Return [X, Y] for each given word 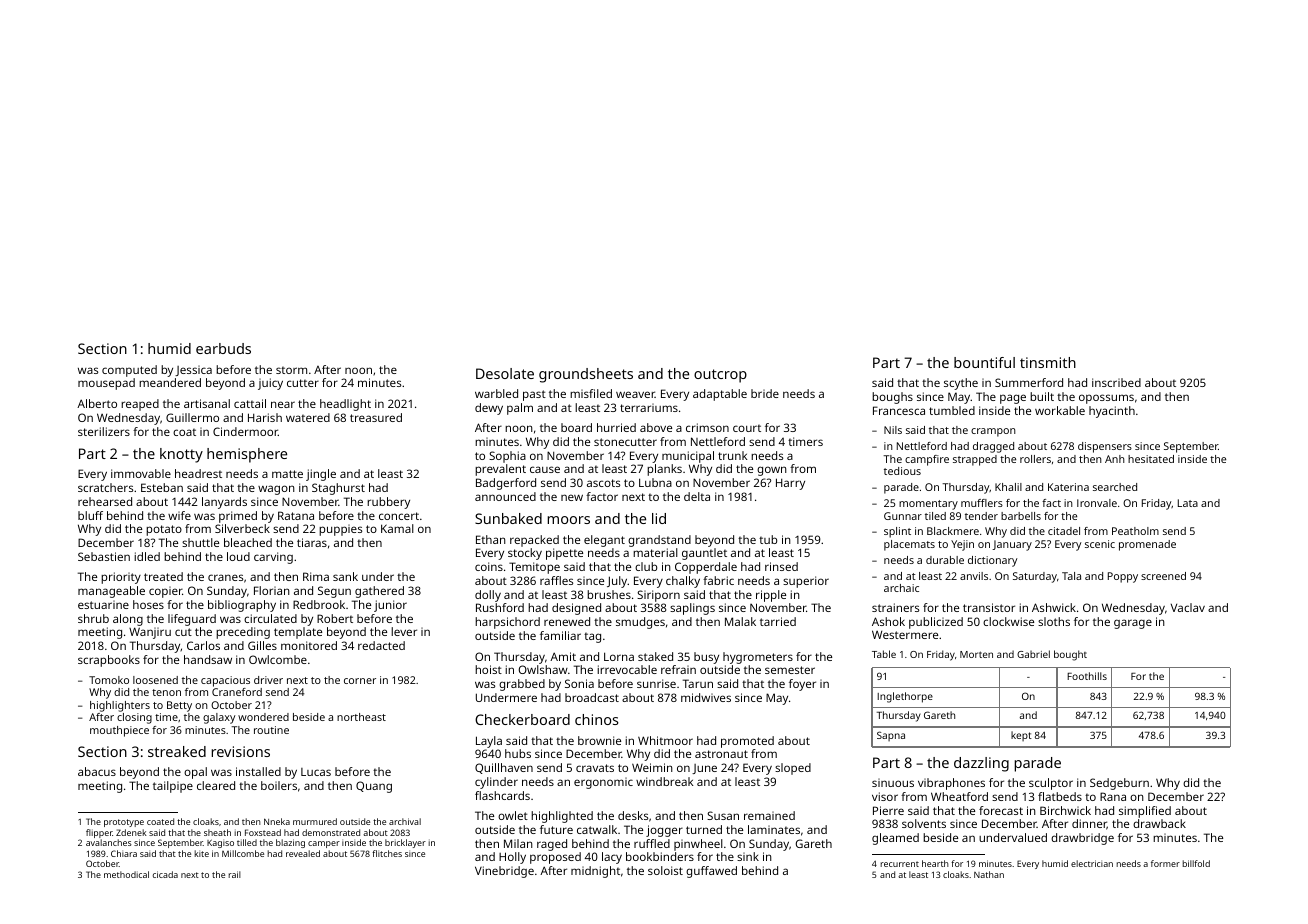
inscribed [1116, 382]
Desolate [505, 373]
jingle [321, 475]
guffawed [711, 872]
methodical [126, 874]
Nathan [989, 874]
